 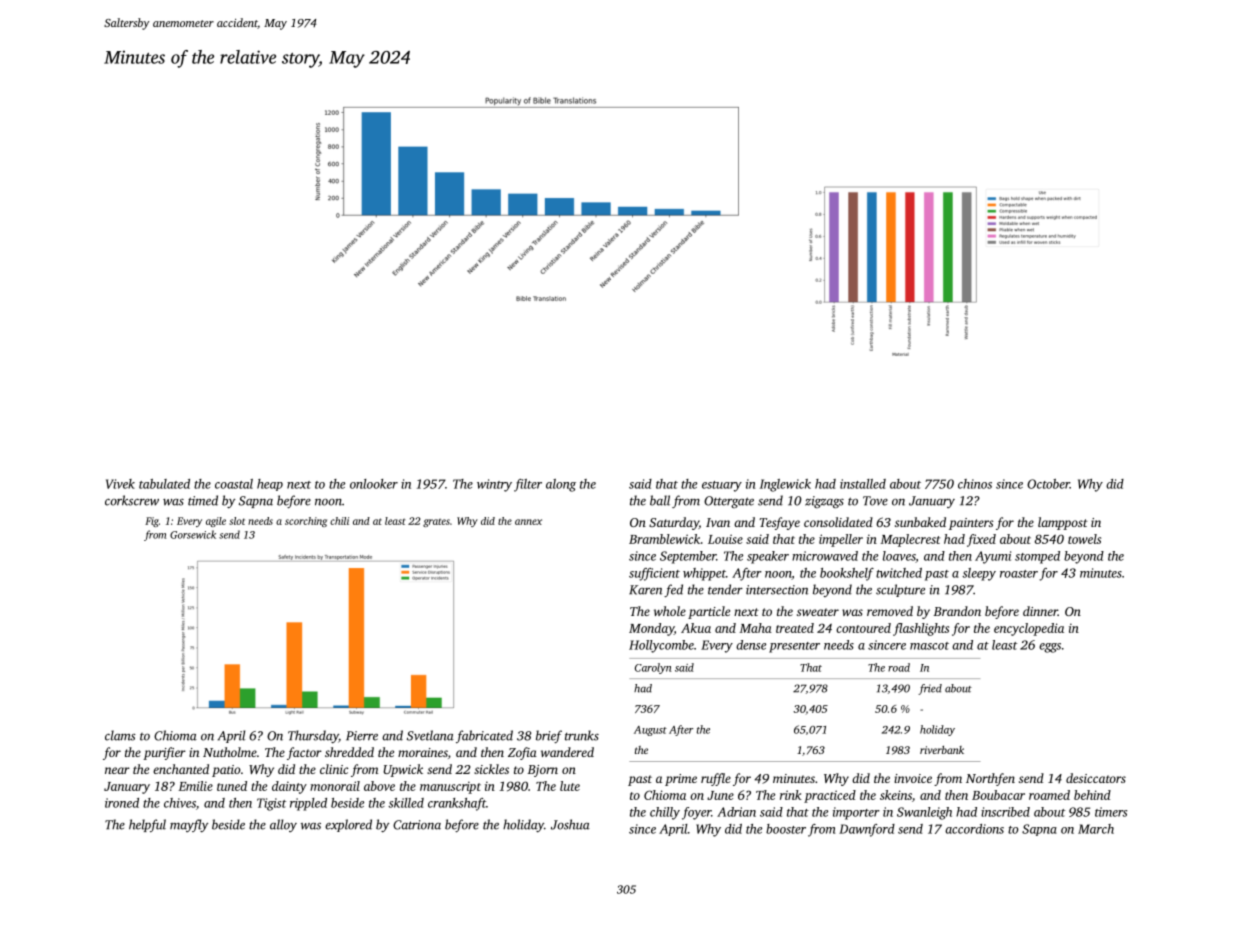 What do you see at coordinates (582, 735) in the screenshot?
I see `trunks` at bounding box center [582, 735].
